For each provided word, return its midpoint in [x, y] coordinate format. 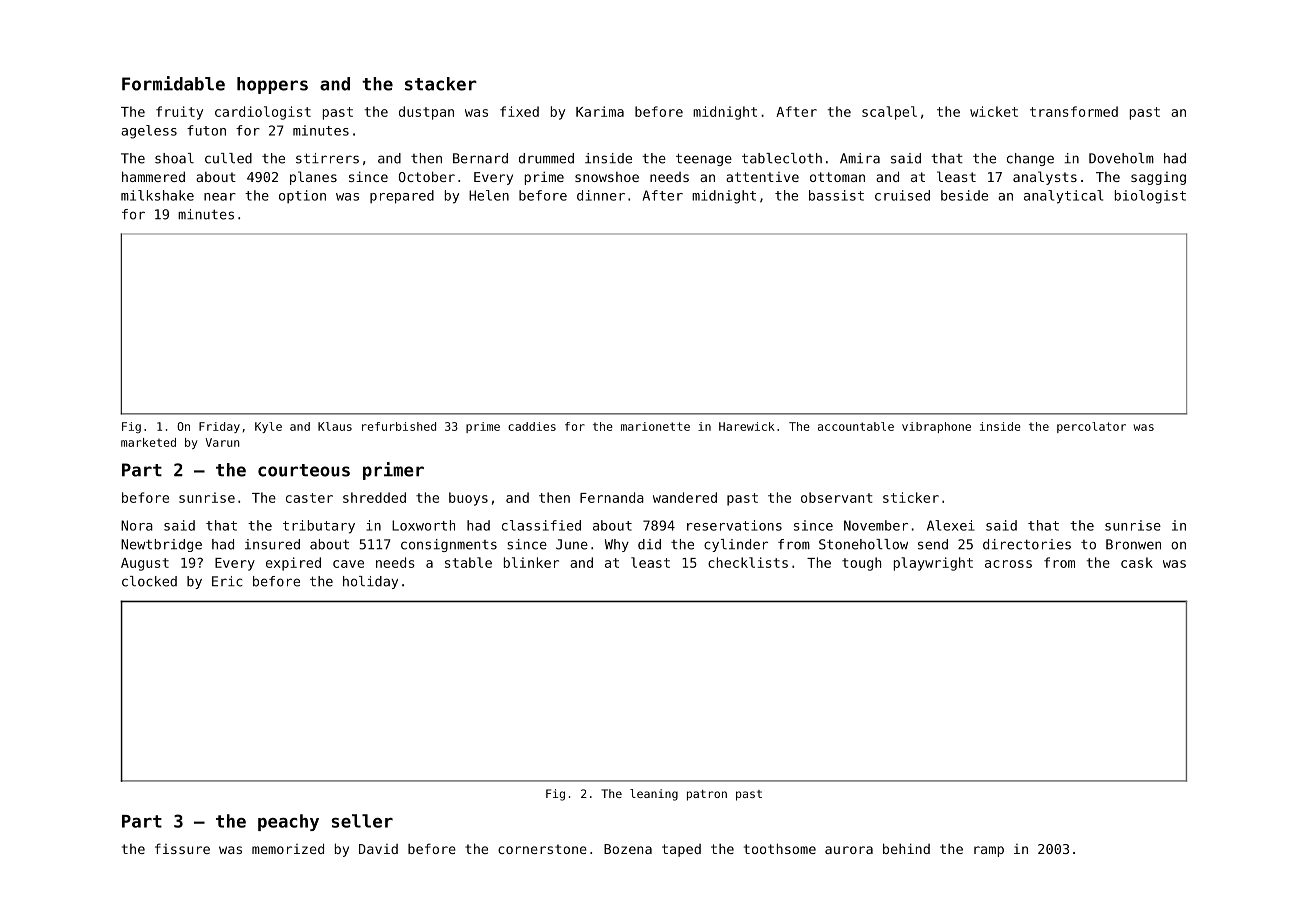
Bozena [628, 849]
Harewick [747, 426]
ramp [989, 851]
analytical [1063, 197]
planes [313, 178]
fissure [182, 848]
